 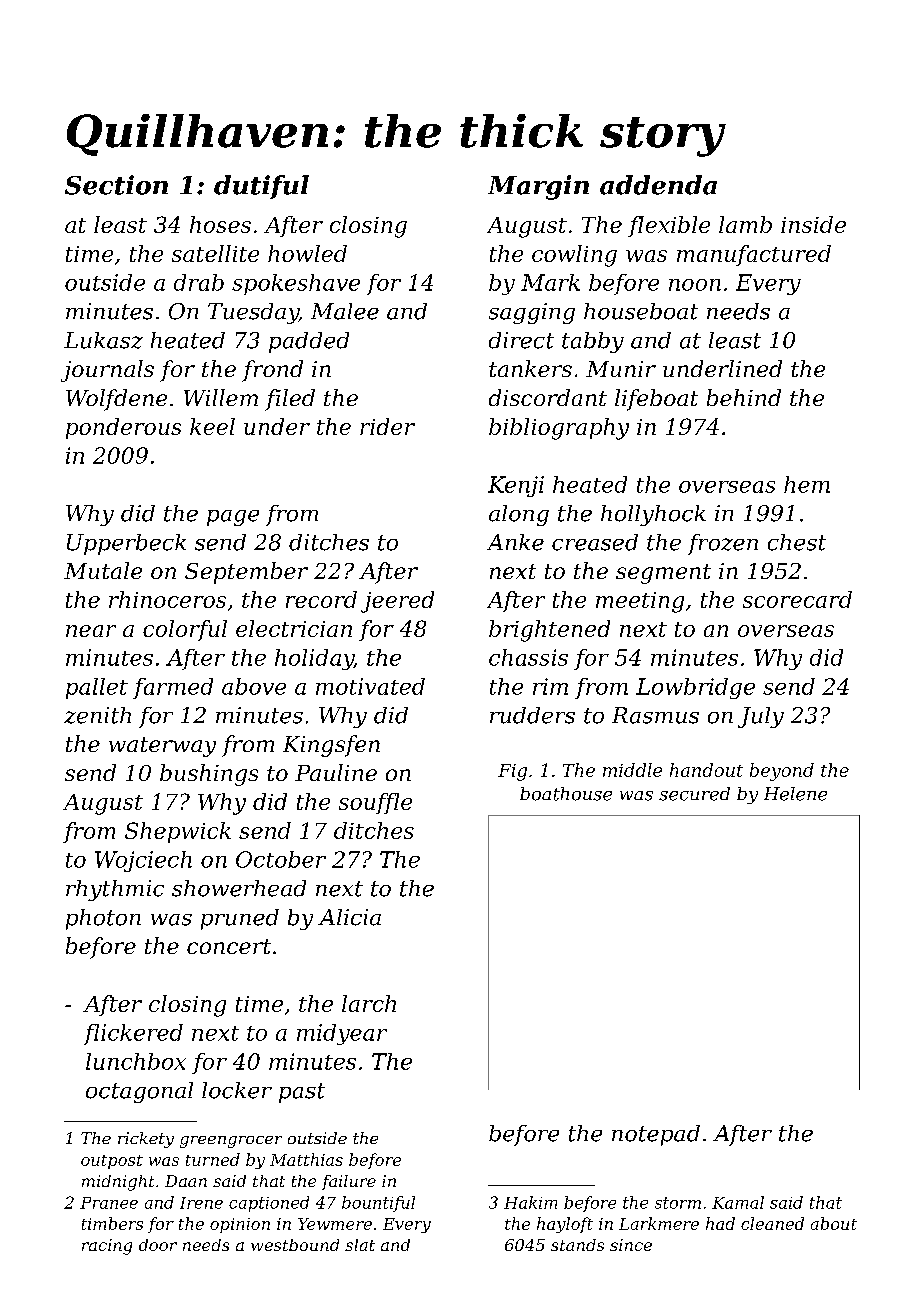 What do you see at coordinates (658, 185) in the screenshot?
I see `addenda` at bounding box center [658, 185].
